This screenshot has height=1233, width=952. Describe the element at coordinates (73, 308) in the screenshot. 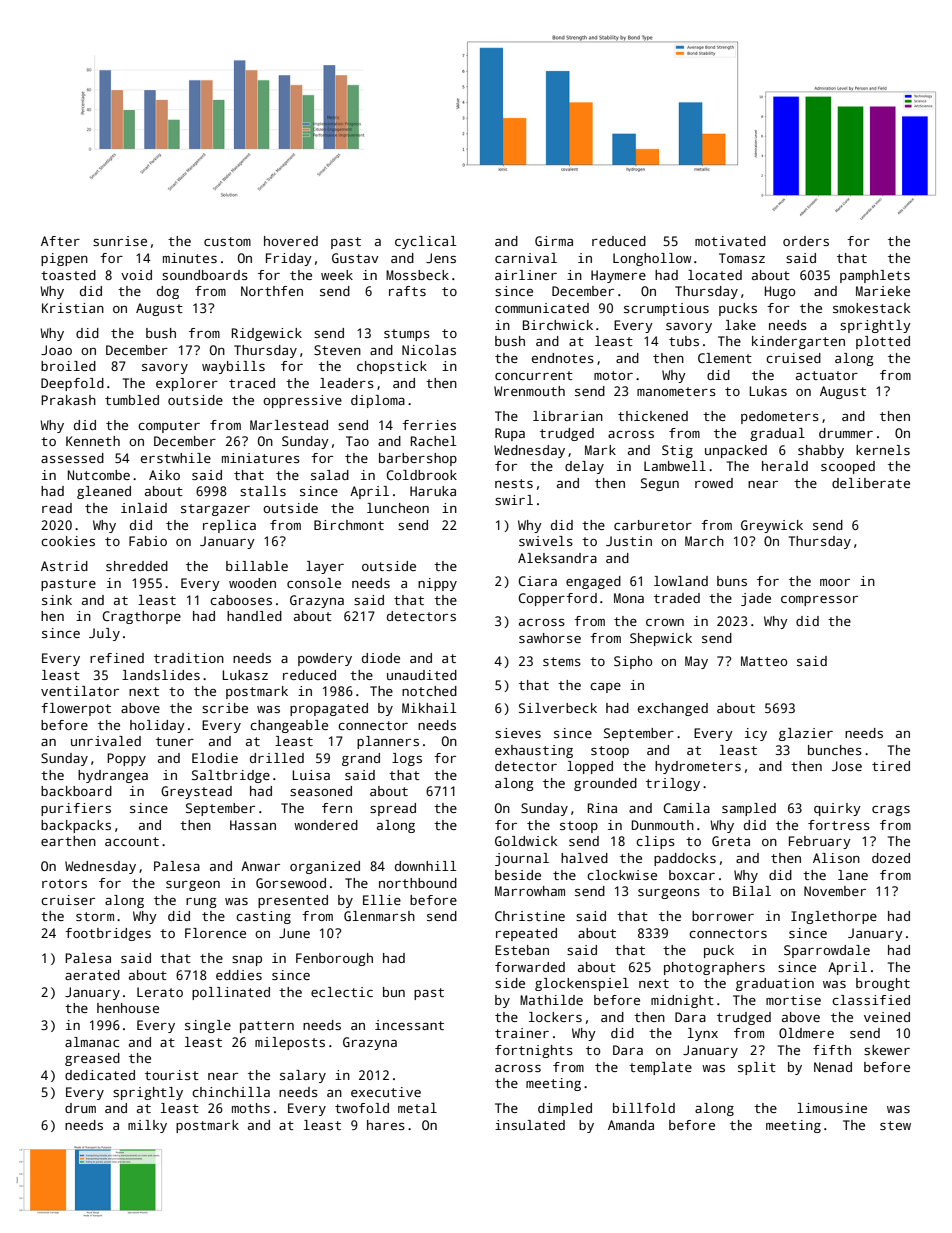

I see `Kristian` at that location.
